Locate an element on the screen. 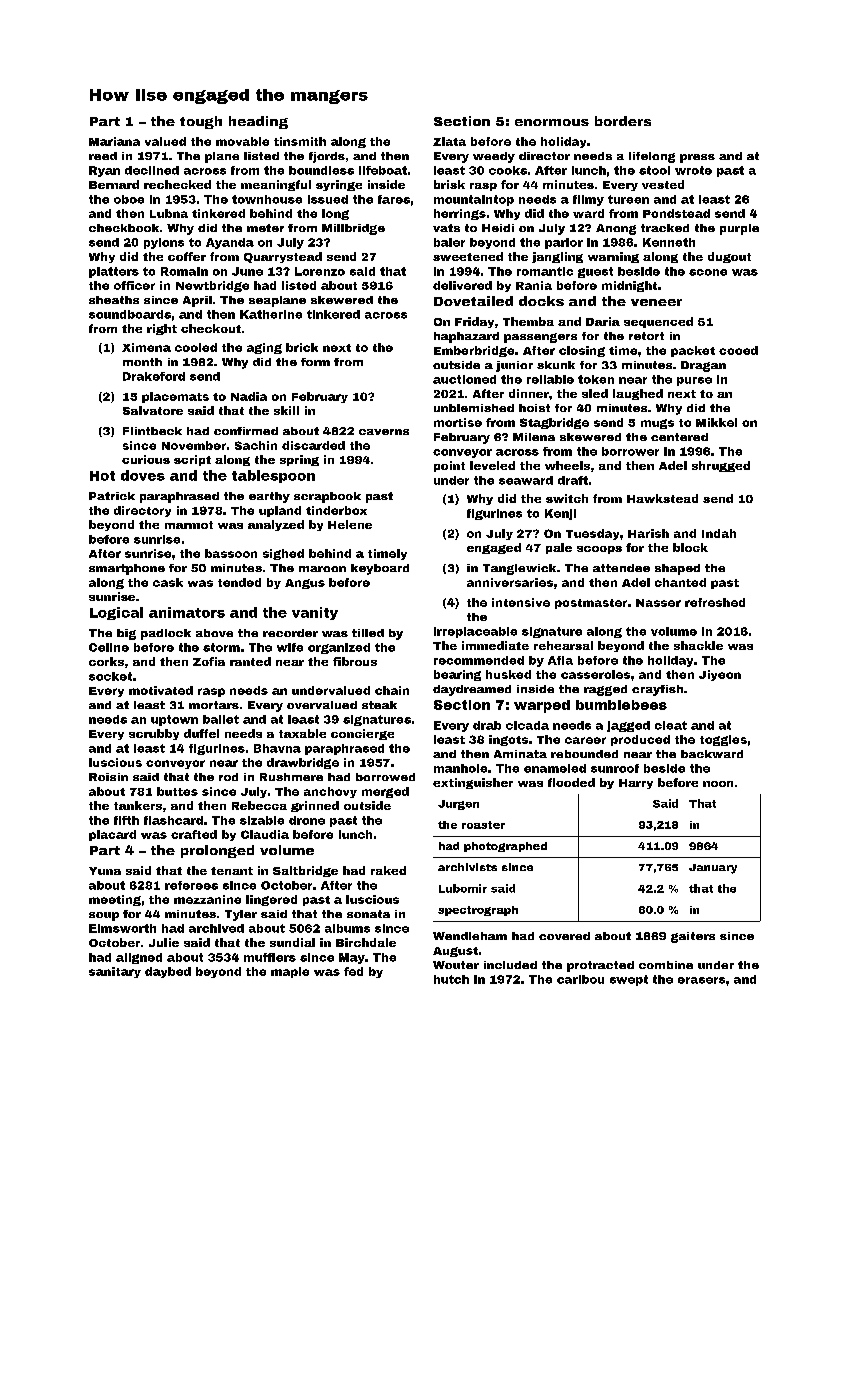 Image resolution: width=849 pixels, height=1400 pixels. rebounded is located at coordinates (584, 754).
